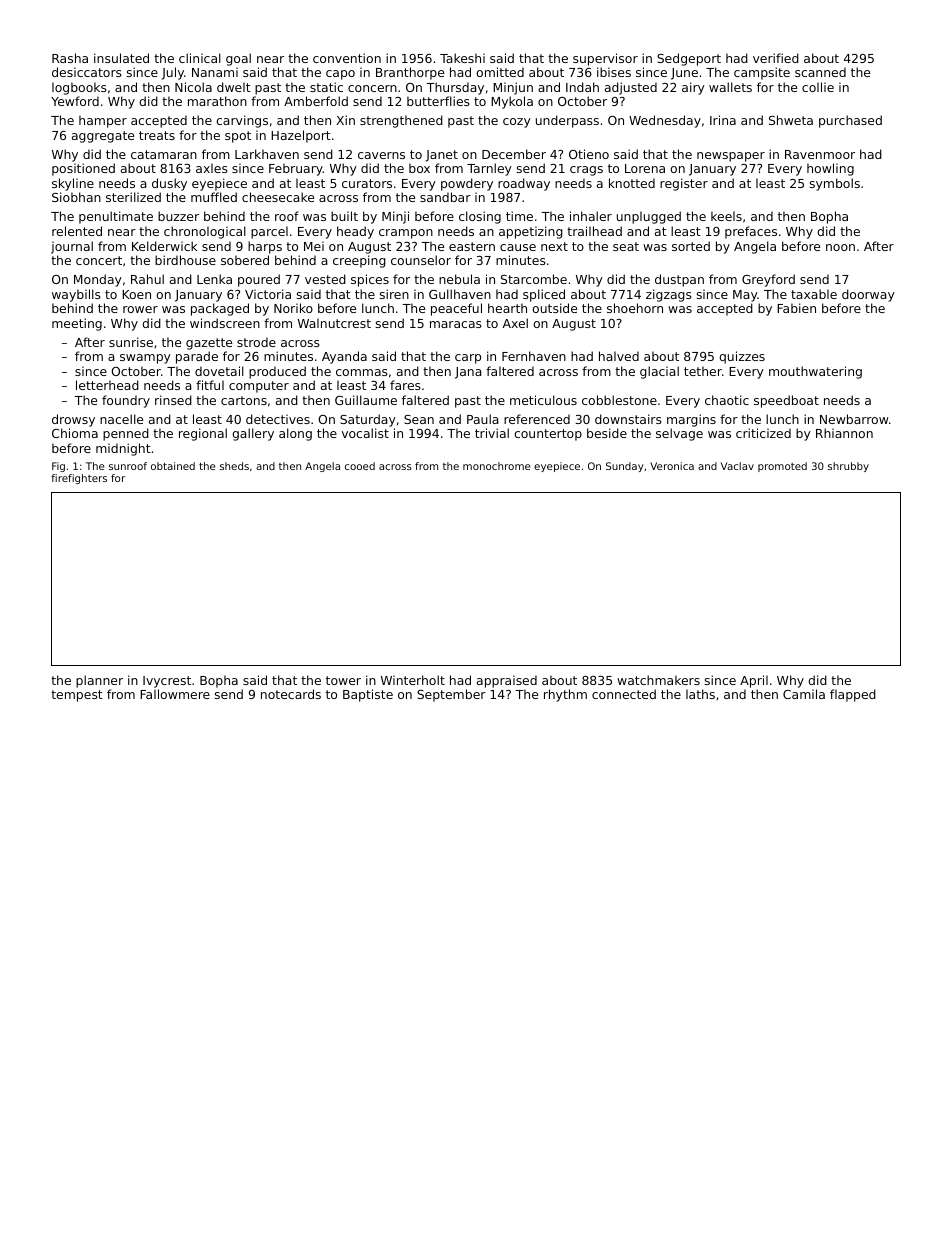 The width and height of the screenshot is (952, 1233). Describe the element at coordinates (210, 385) in the screenshot. I see `fitful` at that location.
